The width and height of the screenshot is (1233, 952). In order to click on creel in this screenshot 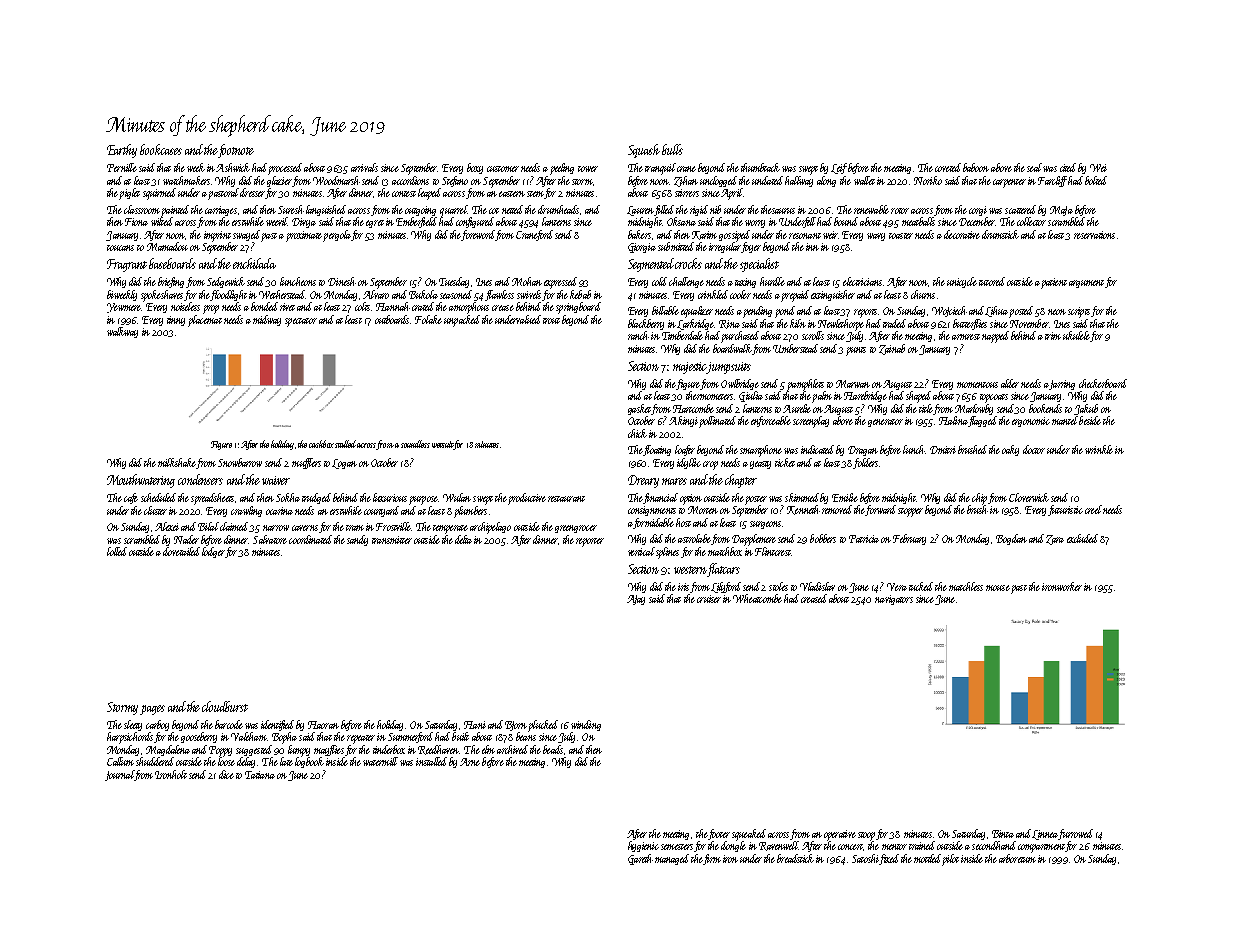, I will do `click(1093, 509)`.
